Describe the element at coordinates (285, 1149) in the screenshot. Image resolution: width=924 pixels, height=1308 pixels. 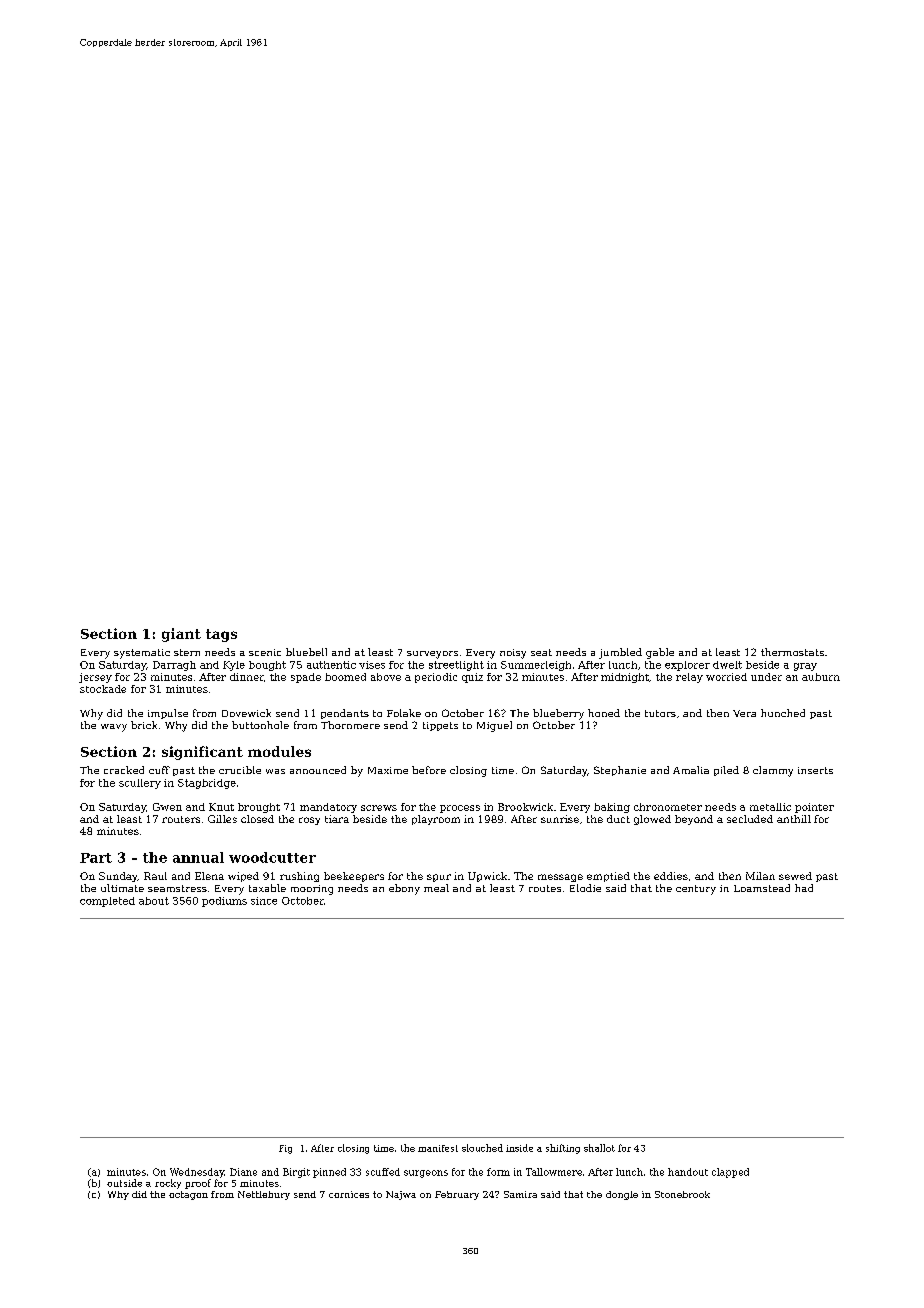
I see `Fig` at that location.
